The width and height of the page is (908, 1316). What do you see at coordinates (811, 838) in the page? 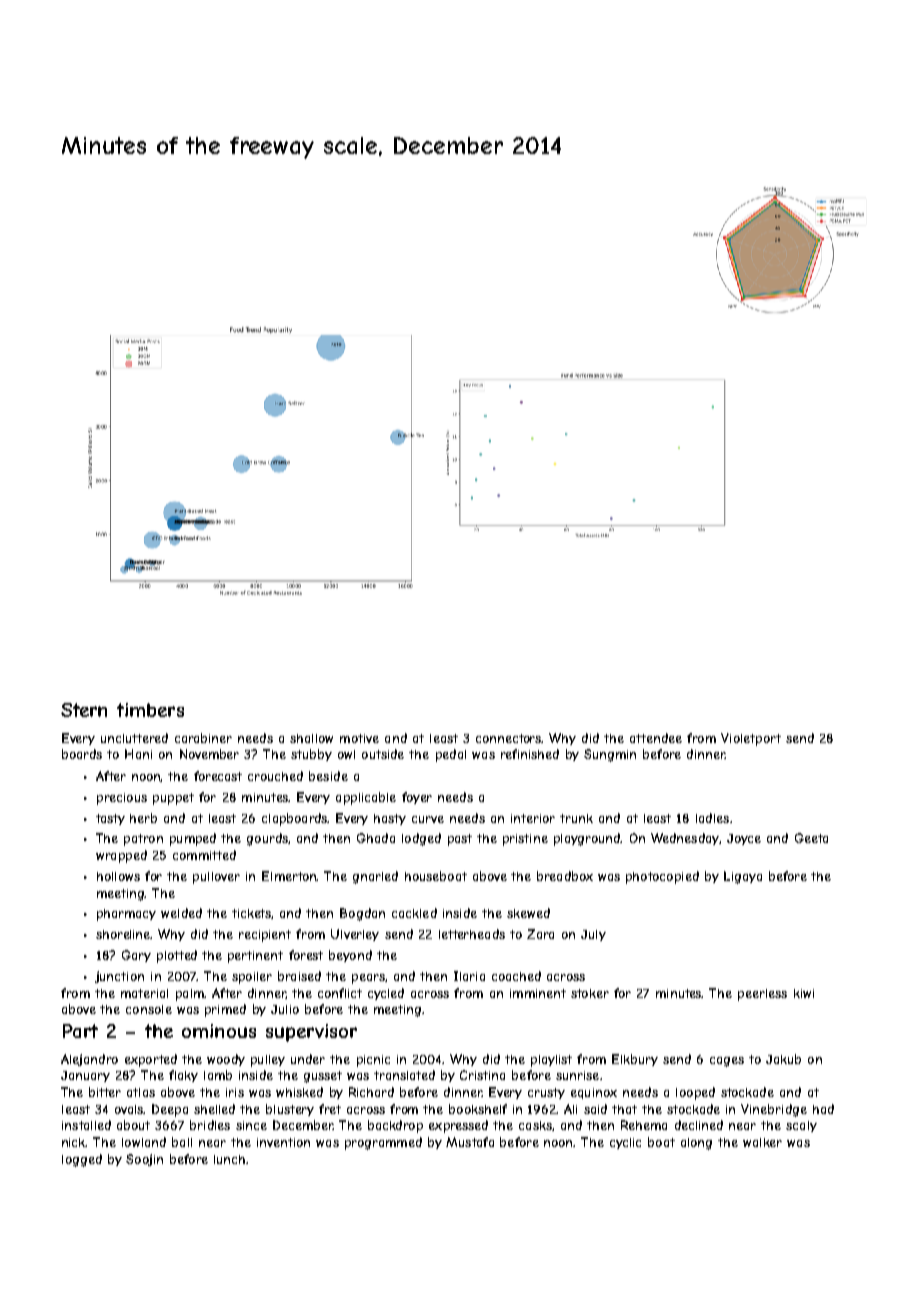
I see `Geeta` at bounding box center [811, 838].
